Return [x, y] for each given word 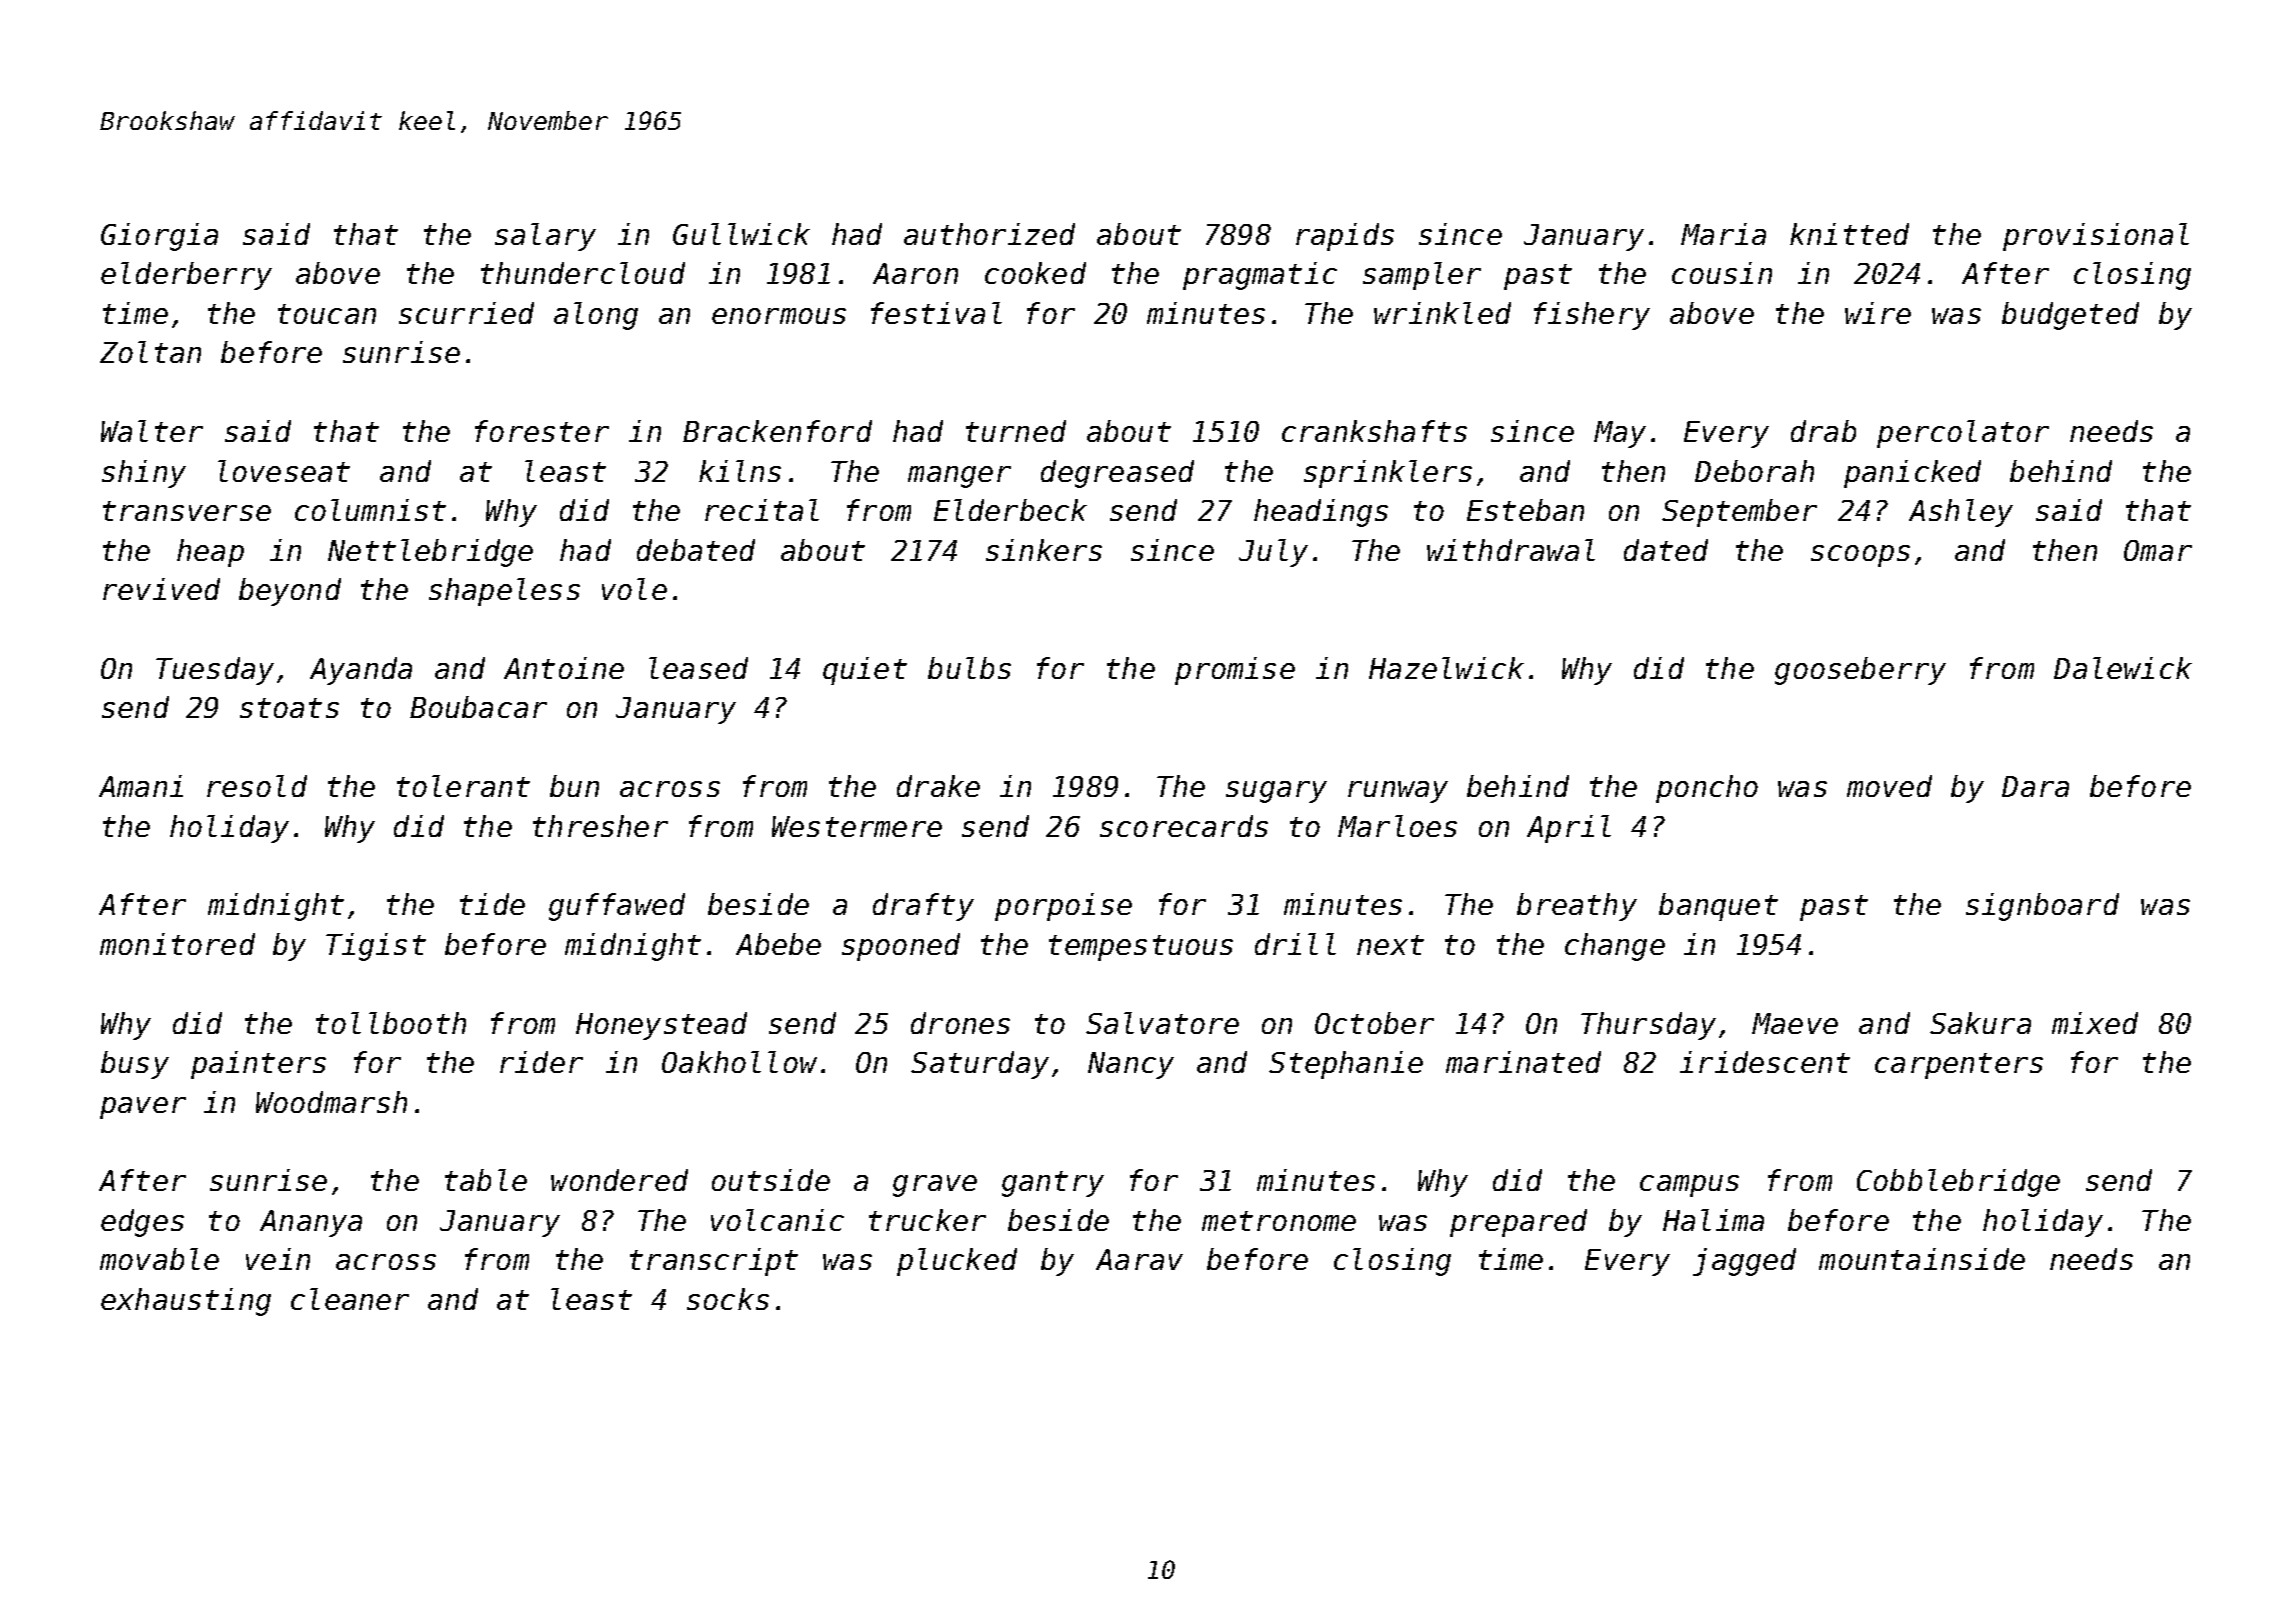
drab [1823, 431]
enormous [779, 316]
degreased [1117, 474]
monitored [177, 944]
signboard [2042, 907]
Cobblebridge [1958, 1183]
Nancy [1131, 1065]
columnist [370, 510]
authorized [989, 234]
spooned [901, 947]
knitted [1849, 234]
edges [142, 1223]
